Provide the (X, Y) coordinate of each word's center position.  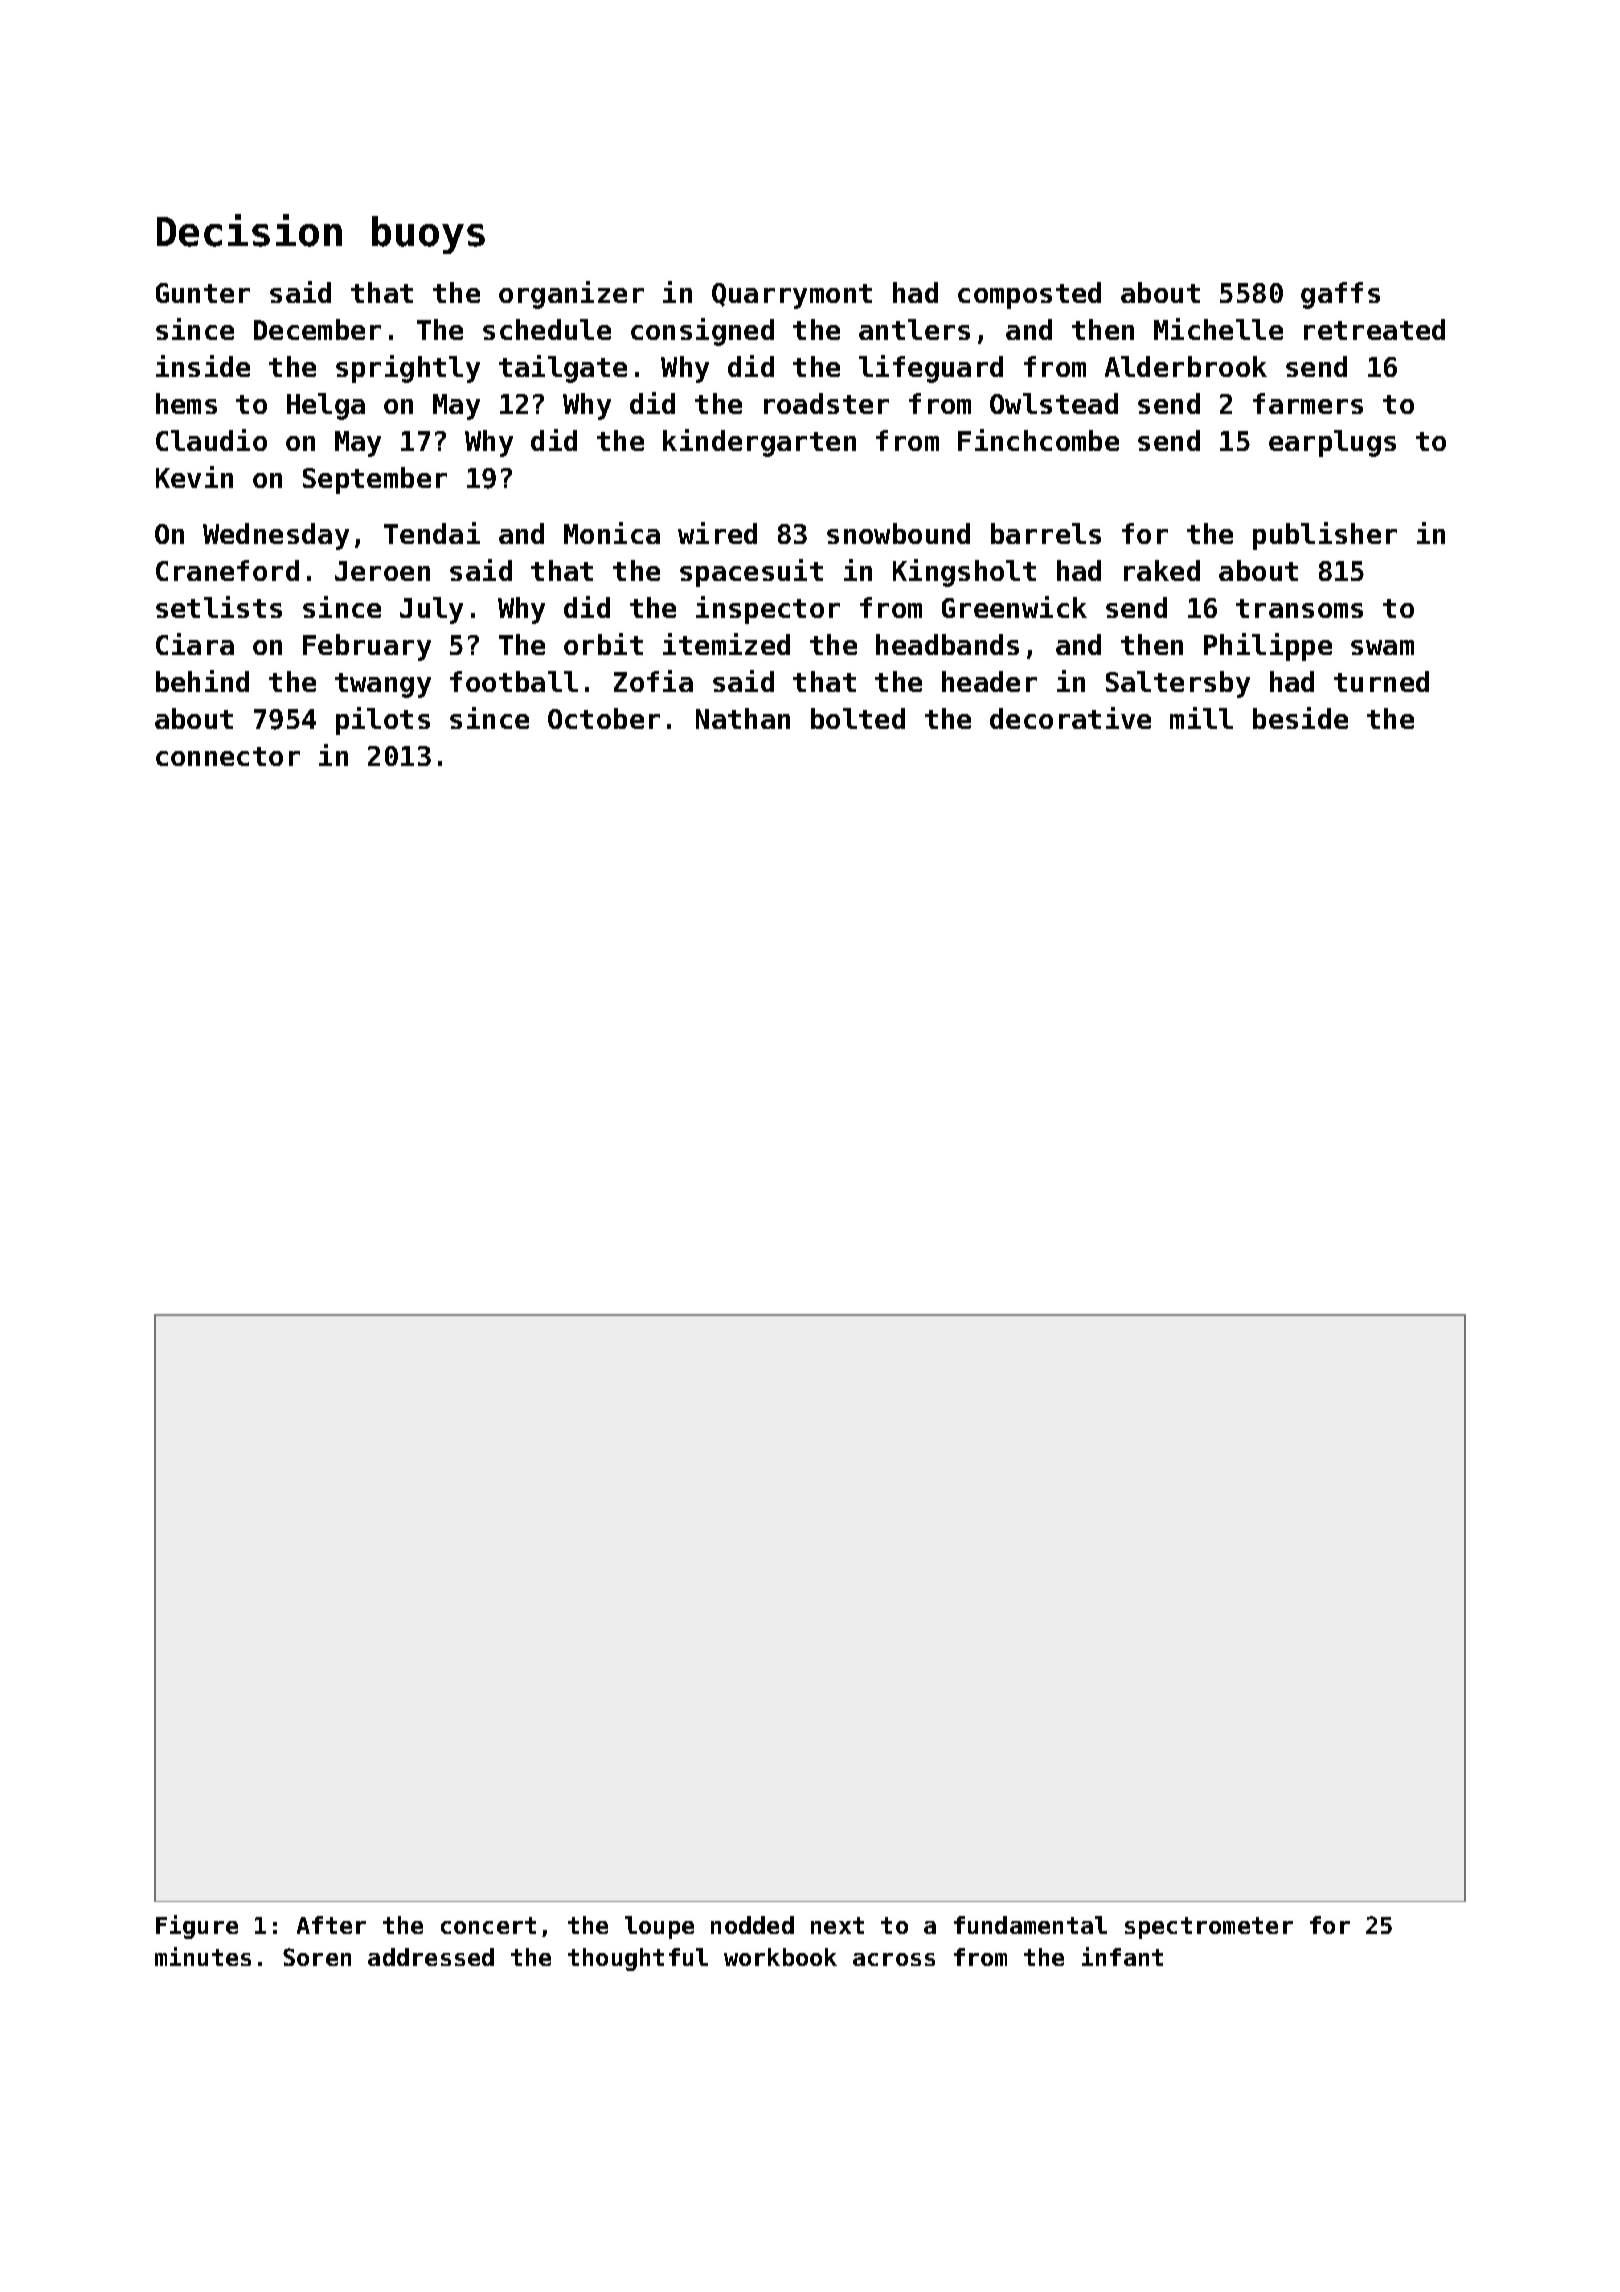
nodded (752, 1925)
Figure (197, 1927)
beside (1300, 718)
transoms (1299, 608)
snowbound (898, 533)
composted (1029, 295)
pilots (383, 721)
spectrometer (1209, 1928)
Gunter (203, 293)
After (331, 1925)
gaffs (1340, 295)
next (837, 1925)
